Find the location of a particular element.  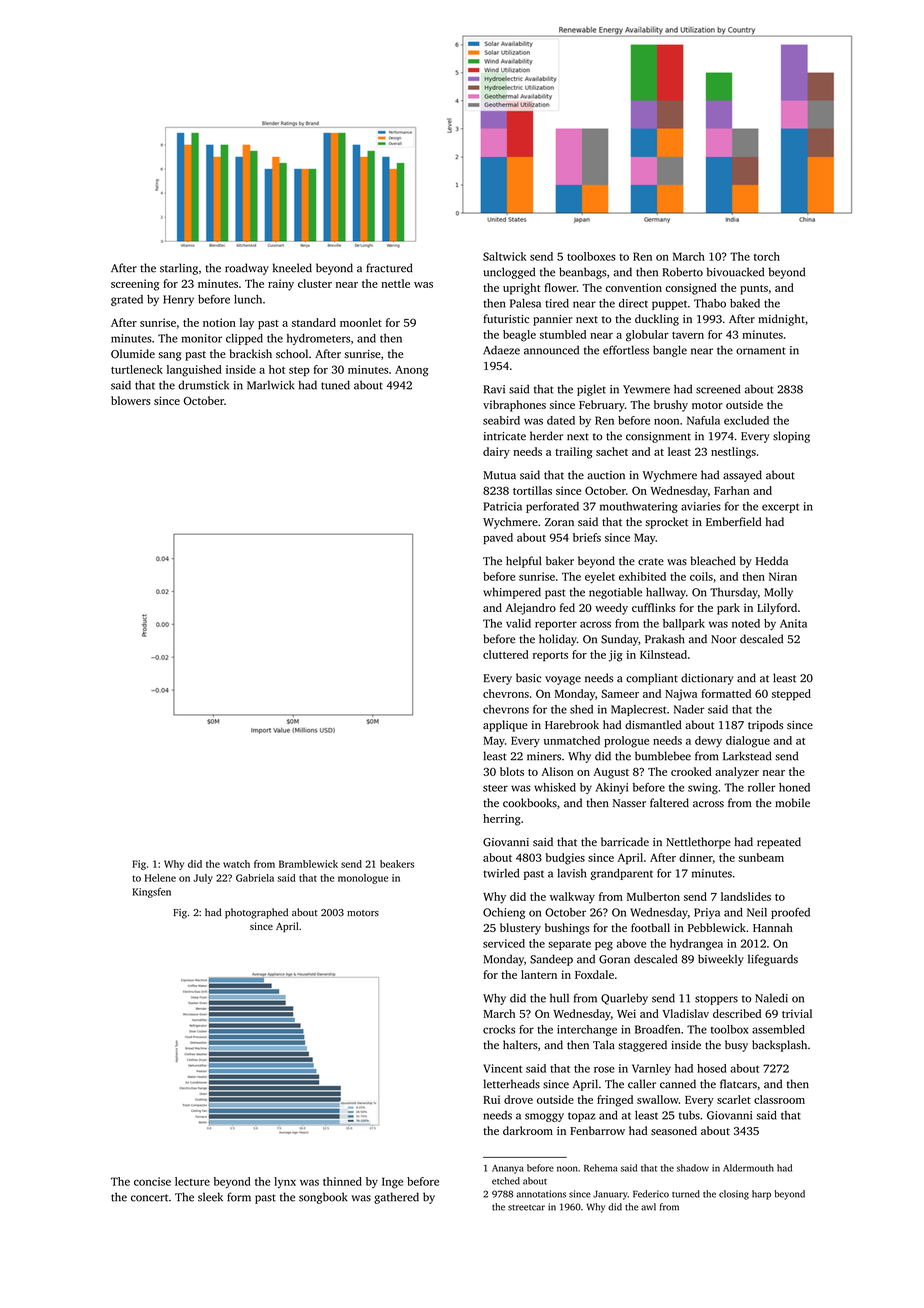

Kingsfen is located at coordinates (152, 893).
